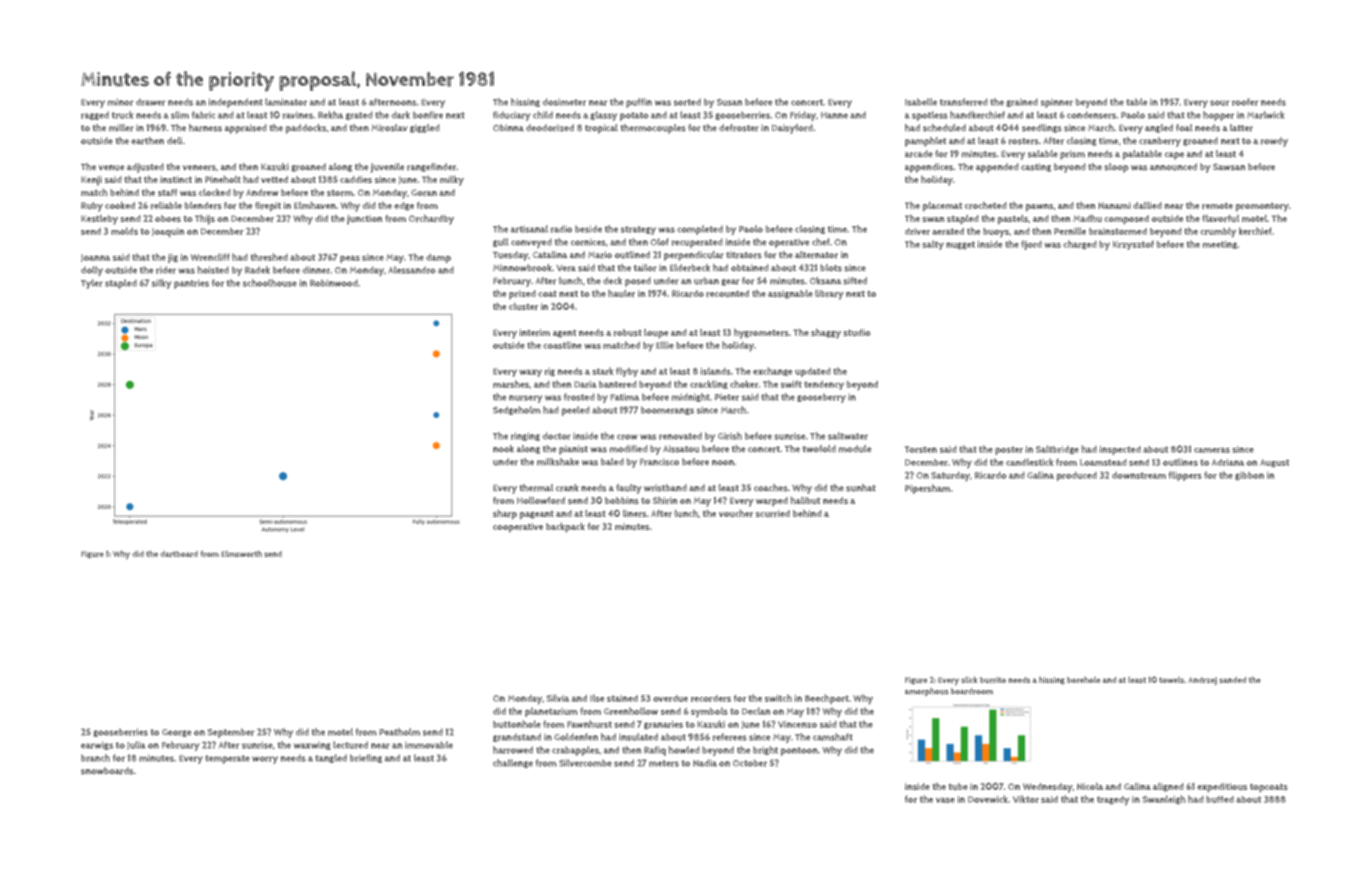  I want to click on Adriana, so click(1228, 462).
